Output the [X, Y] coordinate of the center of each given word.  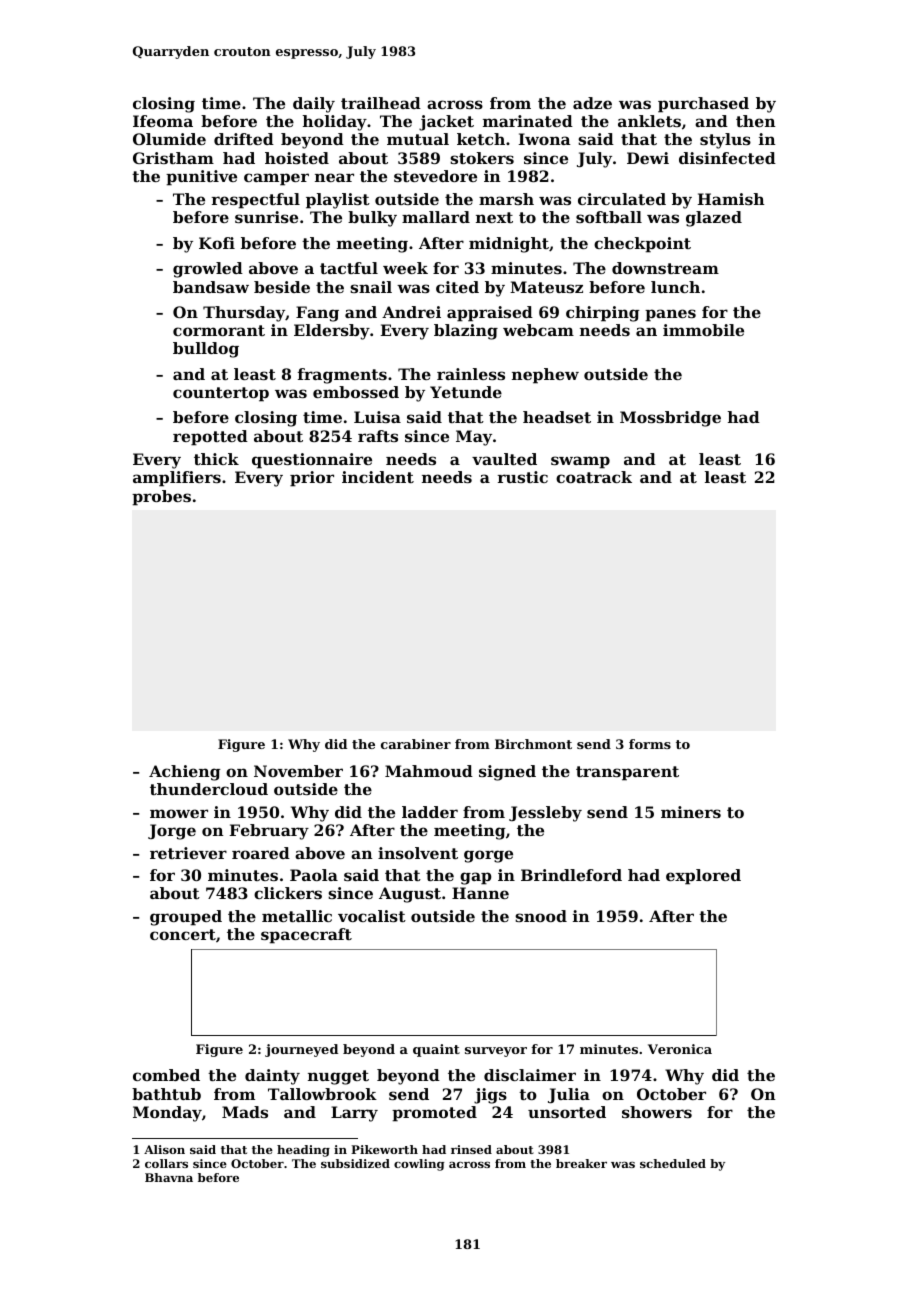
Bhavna [169, 1177]
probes [161, 498]
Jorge [172, 832]
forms [650, 744]
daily [314, 105]
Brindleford [571, 875]
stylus [725, 141]
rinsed [471, 1149]
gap [475, 878]
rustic [523, 477]
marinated [528, 121]
